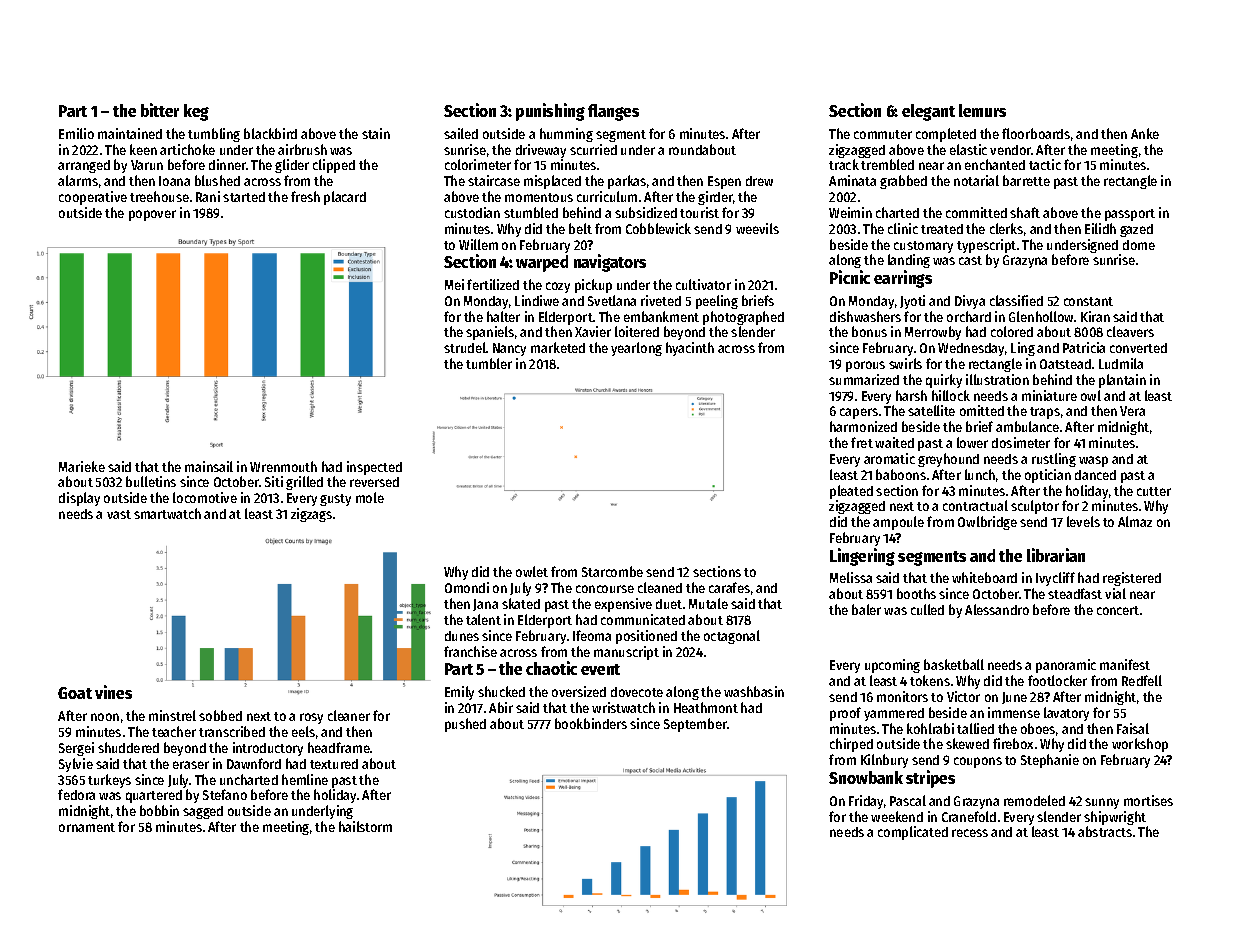 The width and height of the document is (1233, 952). Describe the element at coordinates (862, 442) in the document. I see `fret` at that location.
